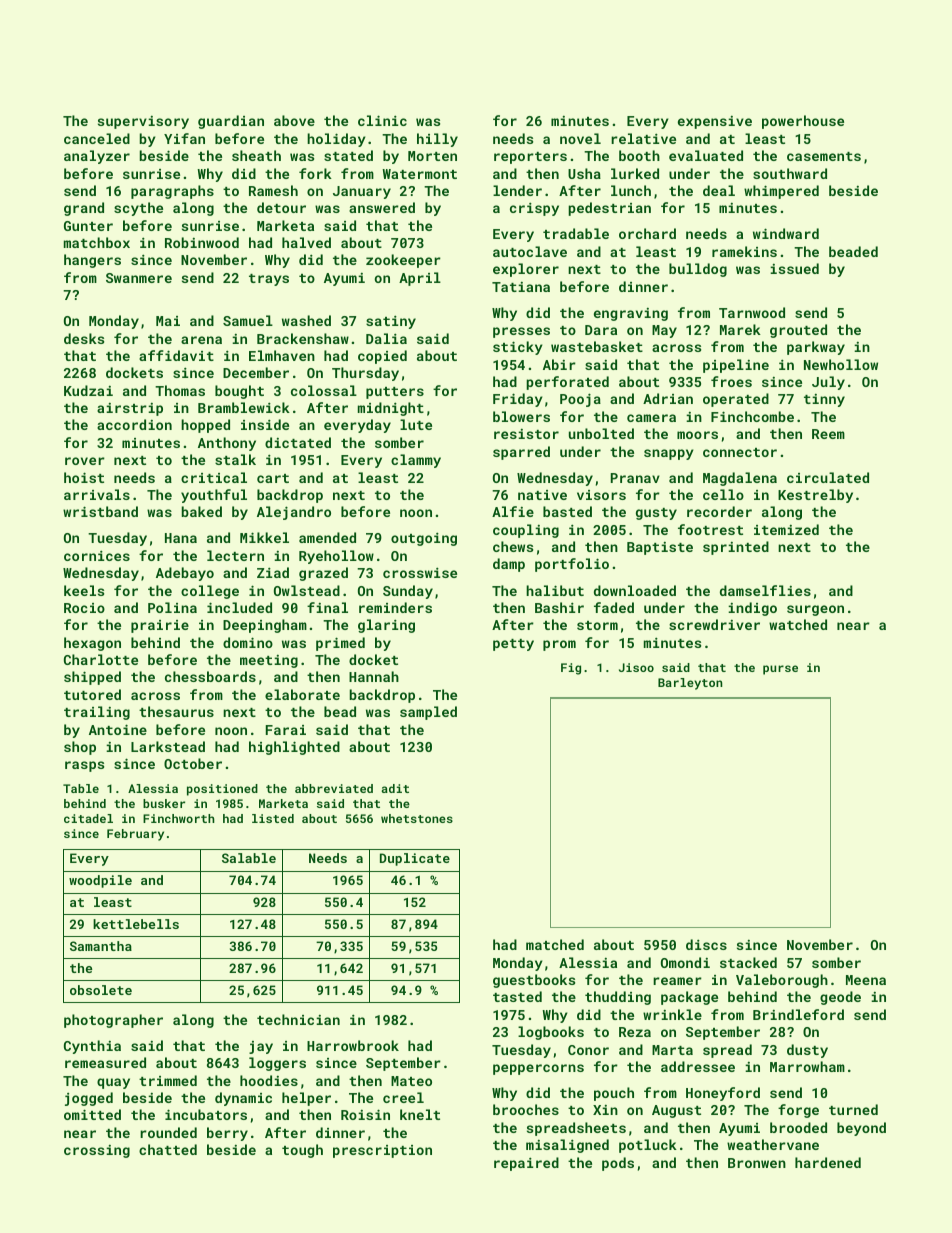 The height and width of the screenshot is (1233, 952). I want to click on inside, so click(265, 424).
